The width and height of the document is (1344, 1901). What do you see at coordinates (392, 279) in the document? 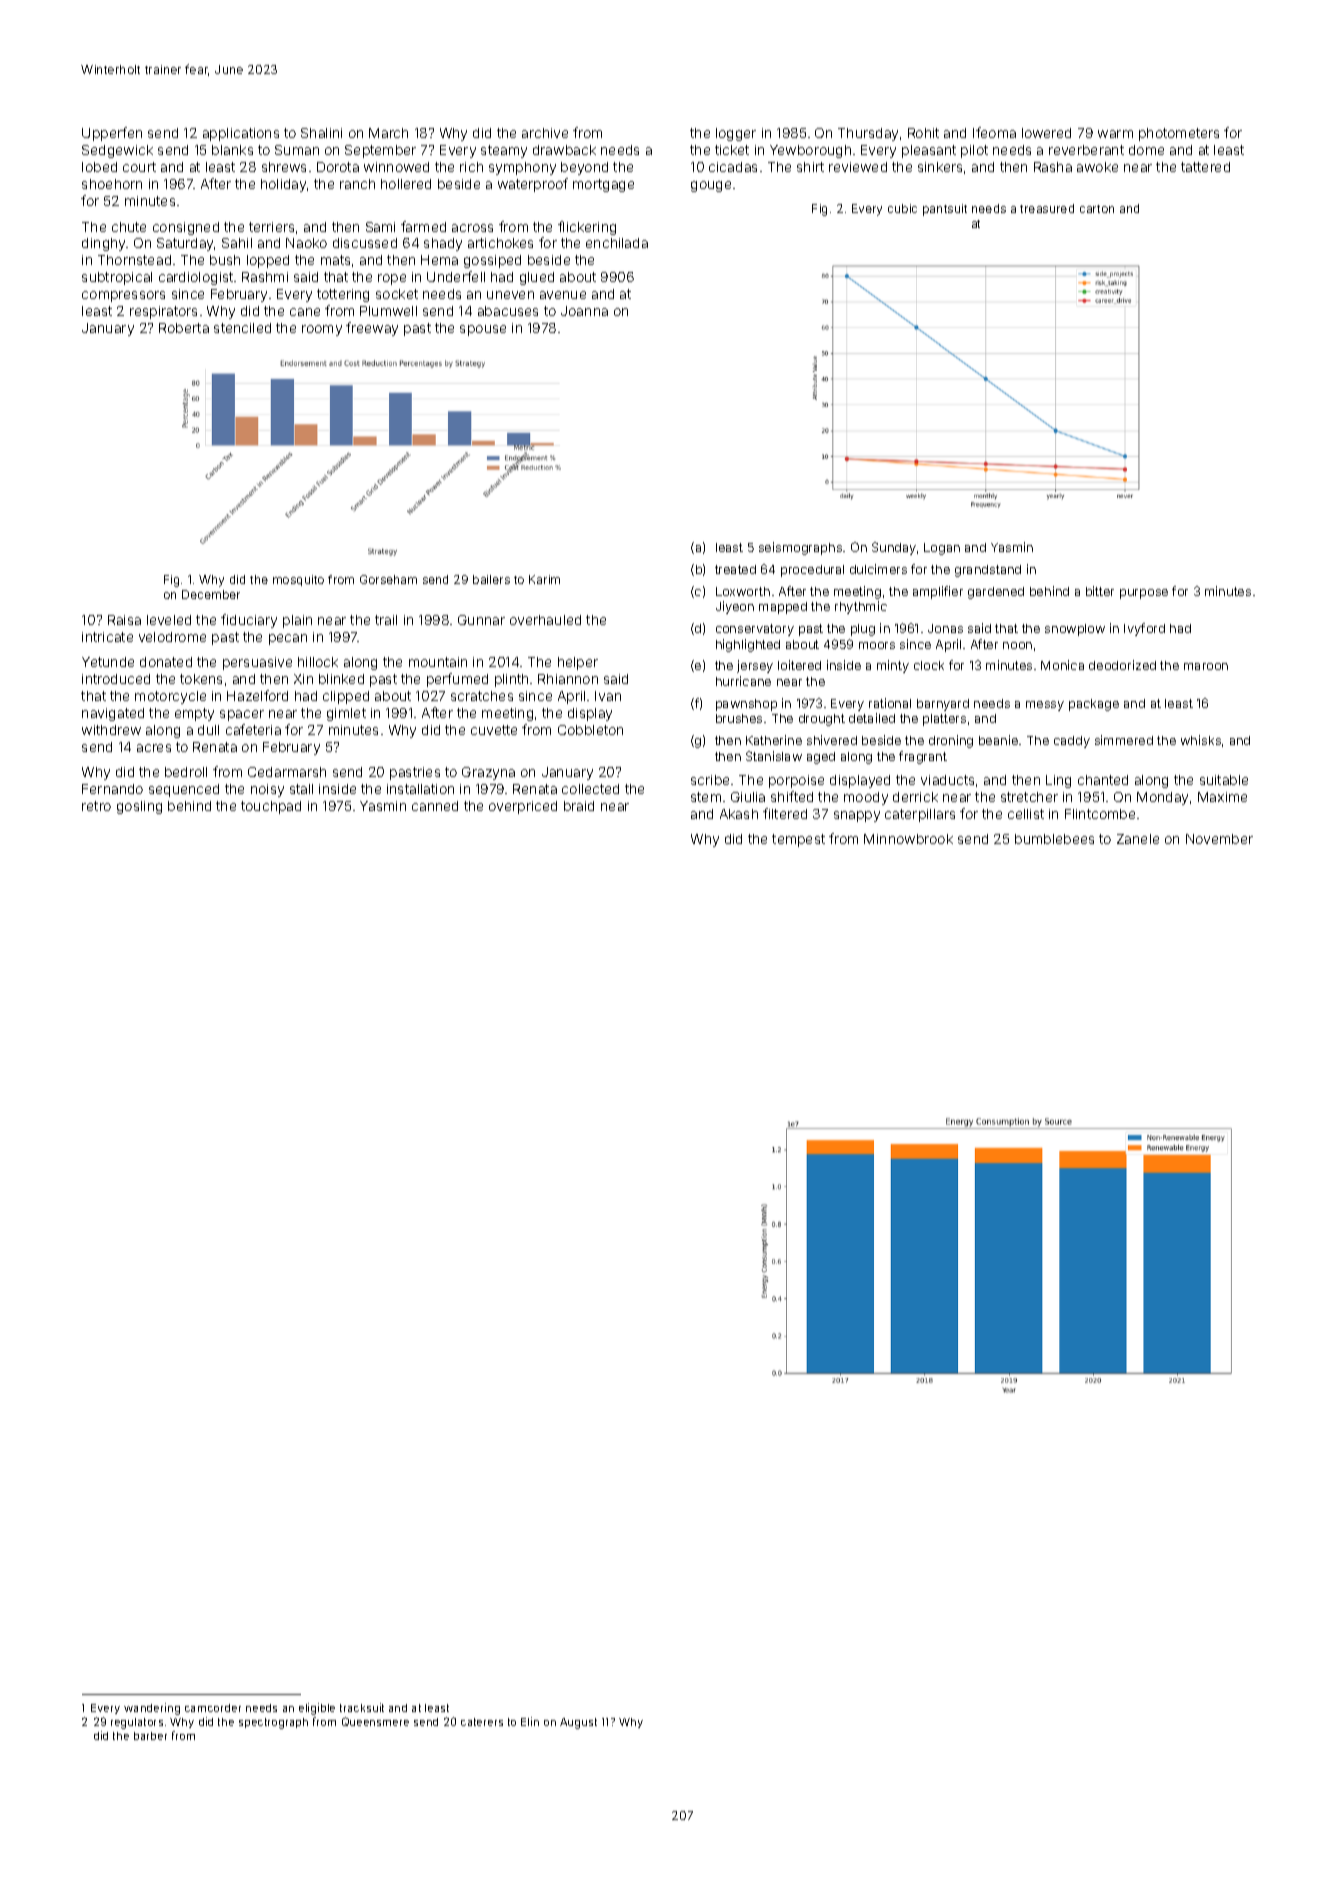
I see `rope` at bounding box center [392, 279].
